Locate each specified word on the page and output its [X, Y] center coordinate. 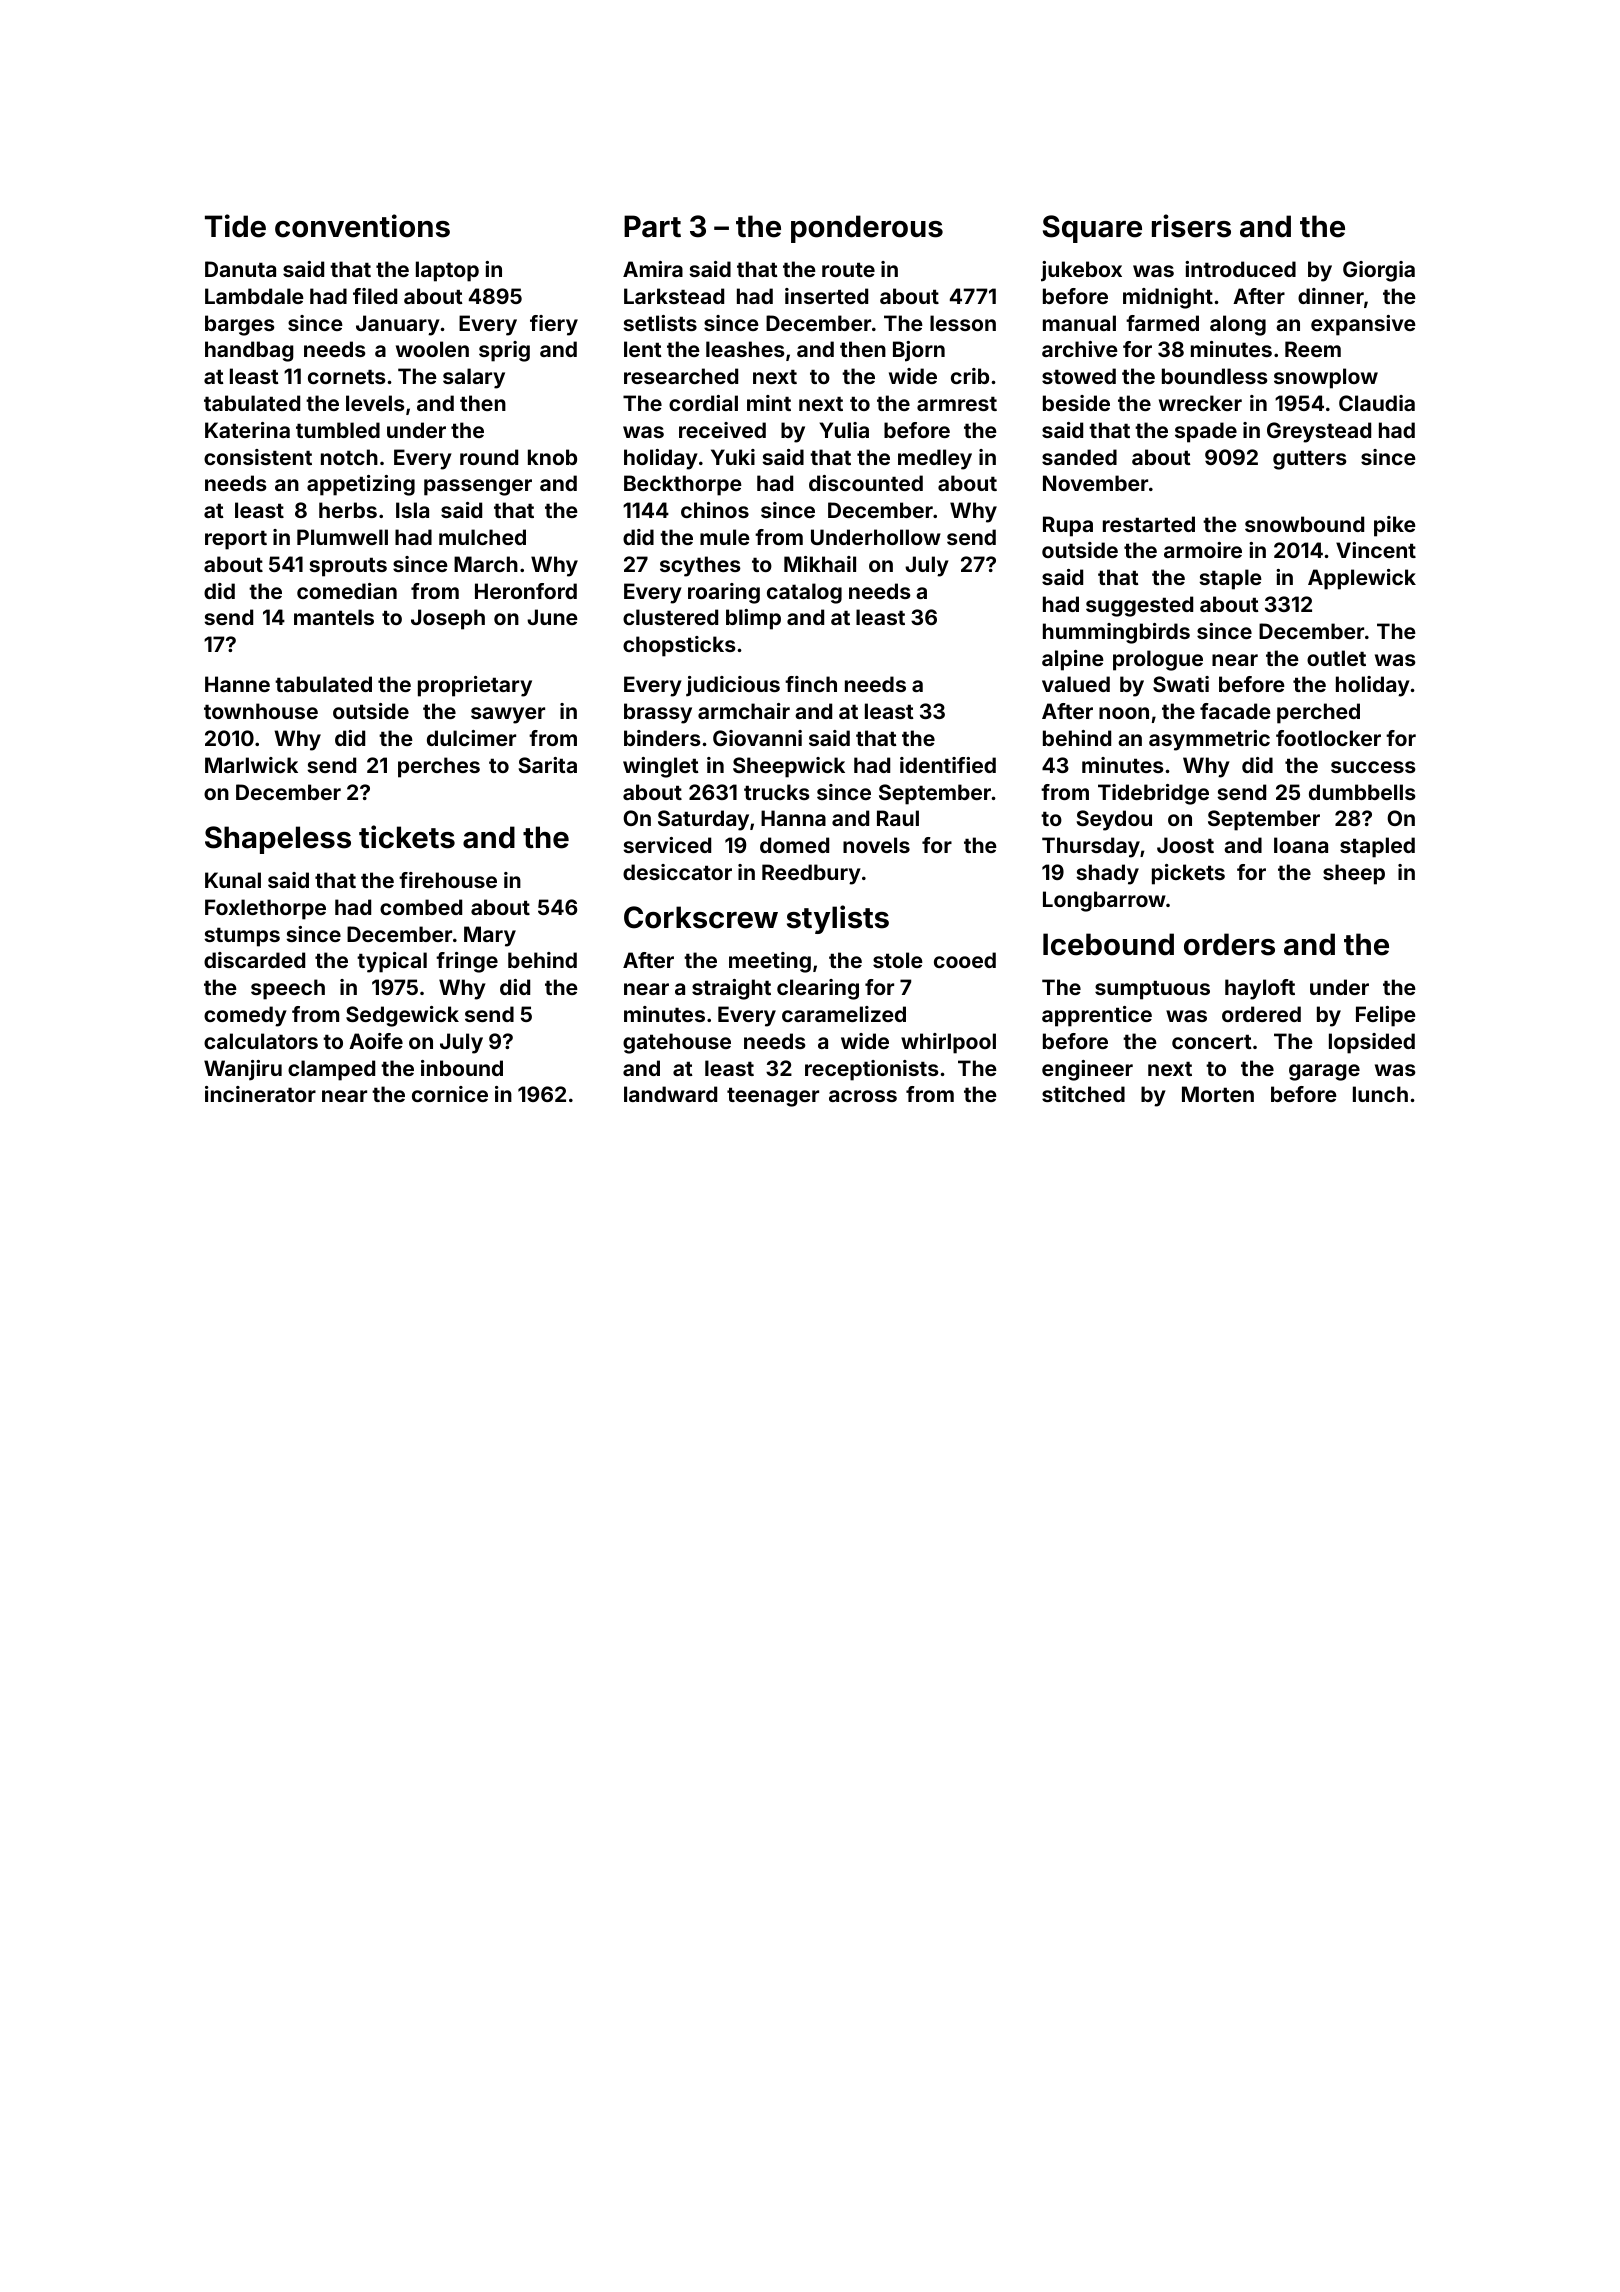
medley [935, 459]
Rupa [1068, 526]
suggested [1139, 606]
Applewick [1362, 579]
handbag [249, 351]
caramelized [844, 1014]
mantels [334, 617]
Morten [1218, 1094]
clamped [331, 1070]
